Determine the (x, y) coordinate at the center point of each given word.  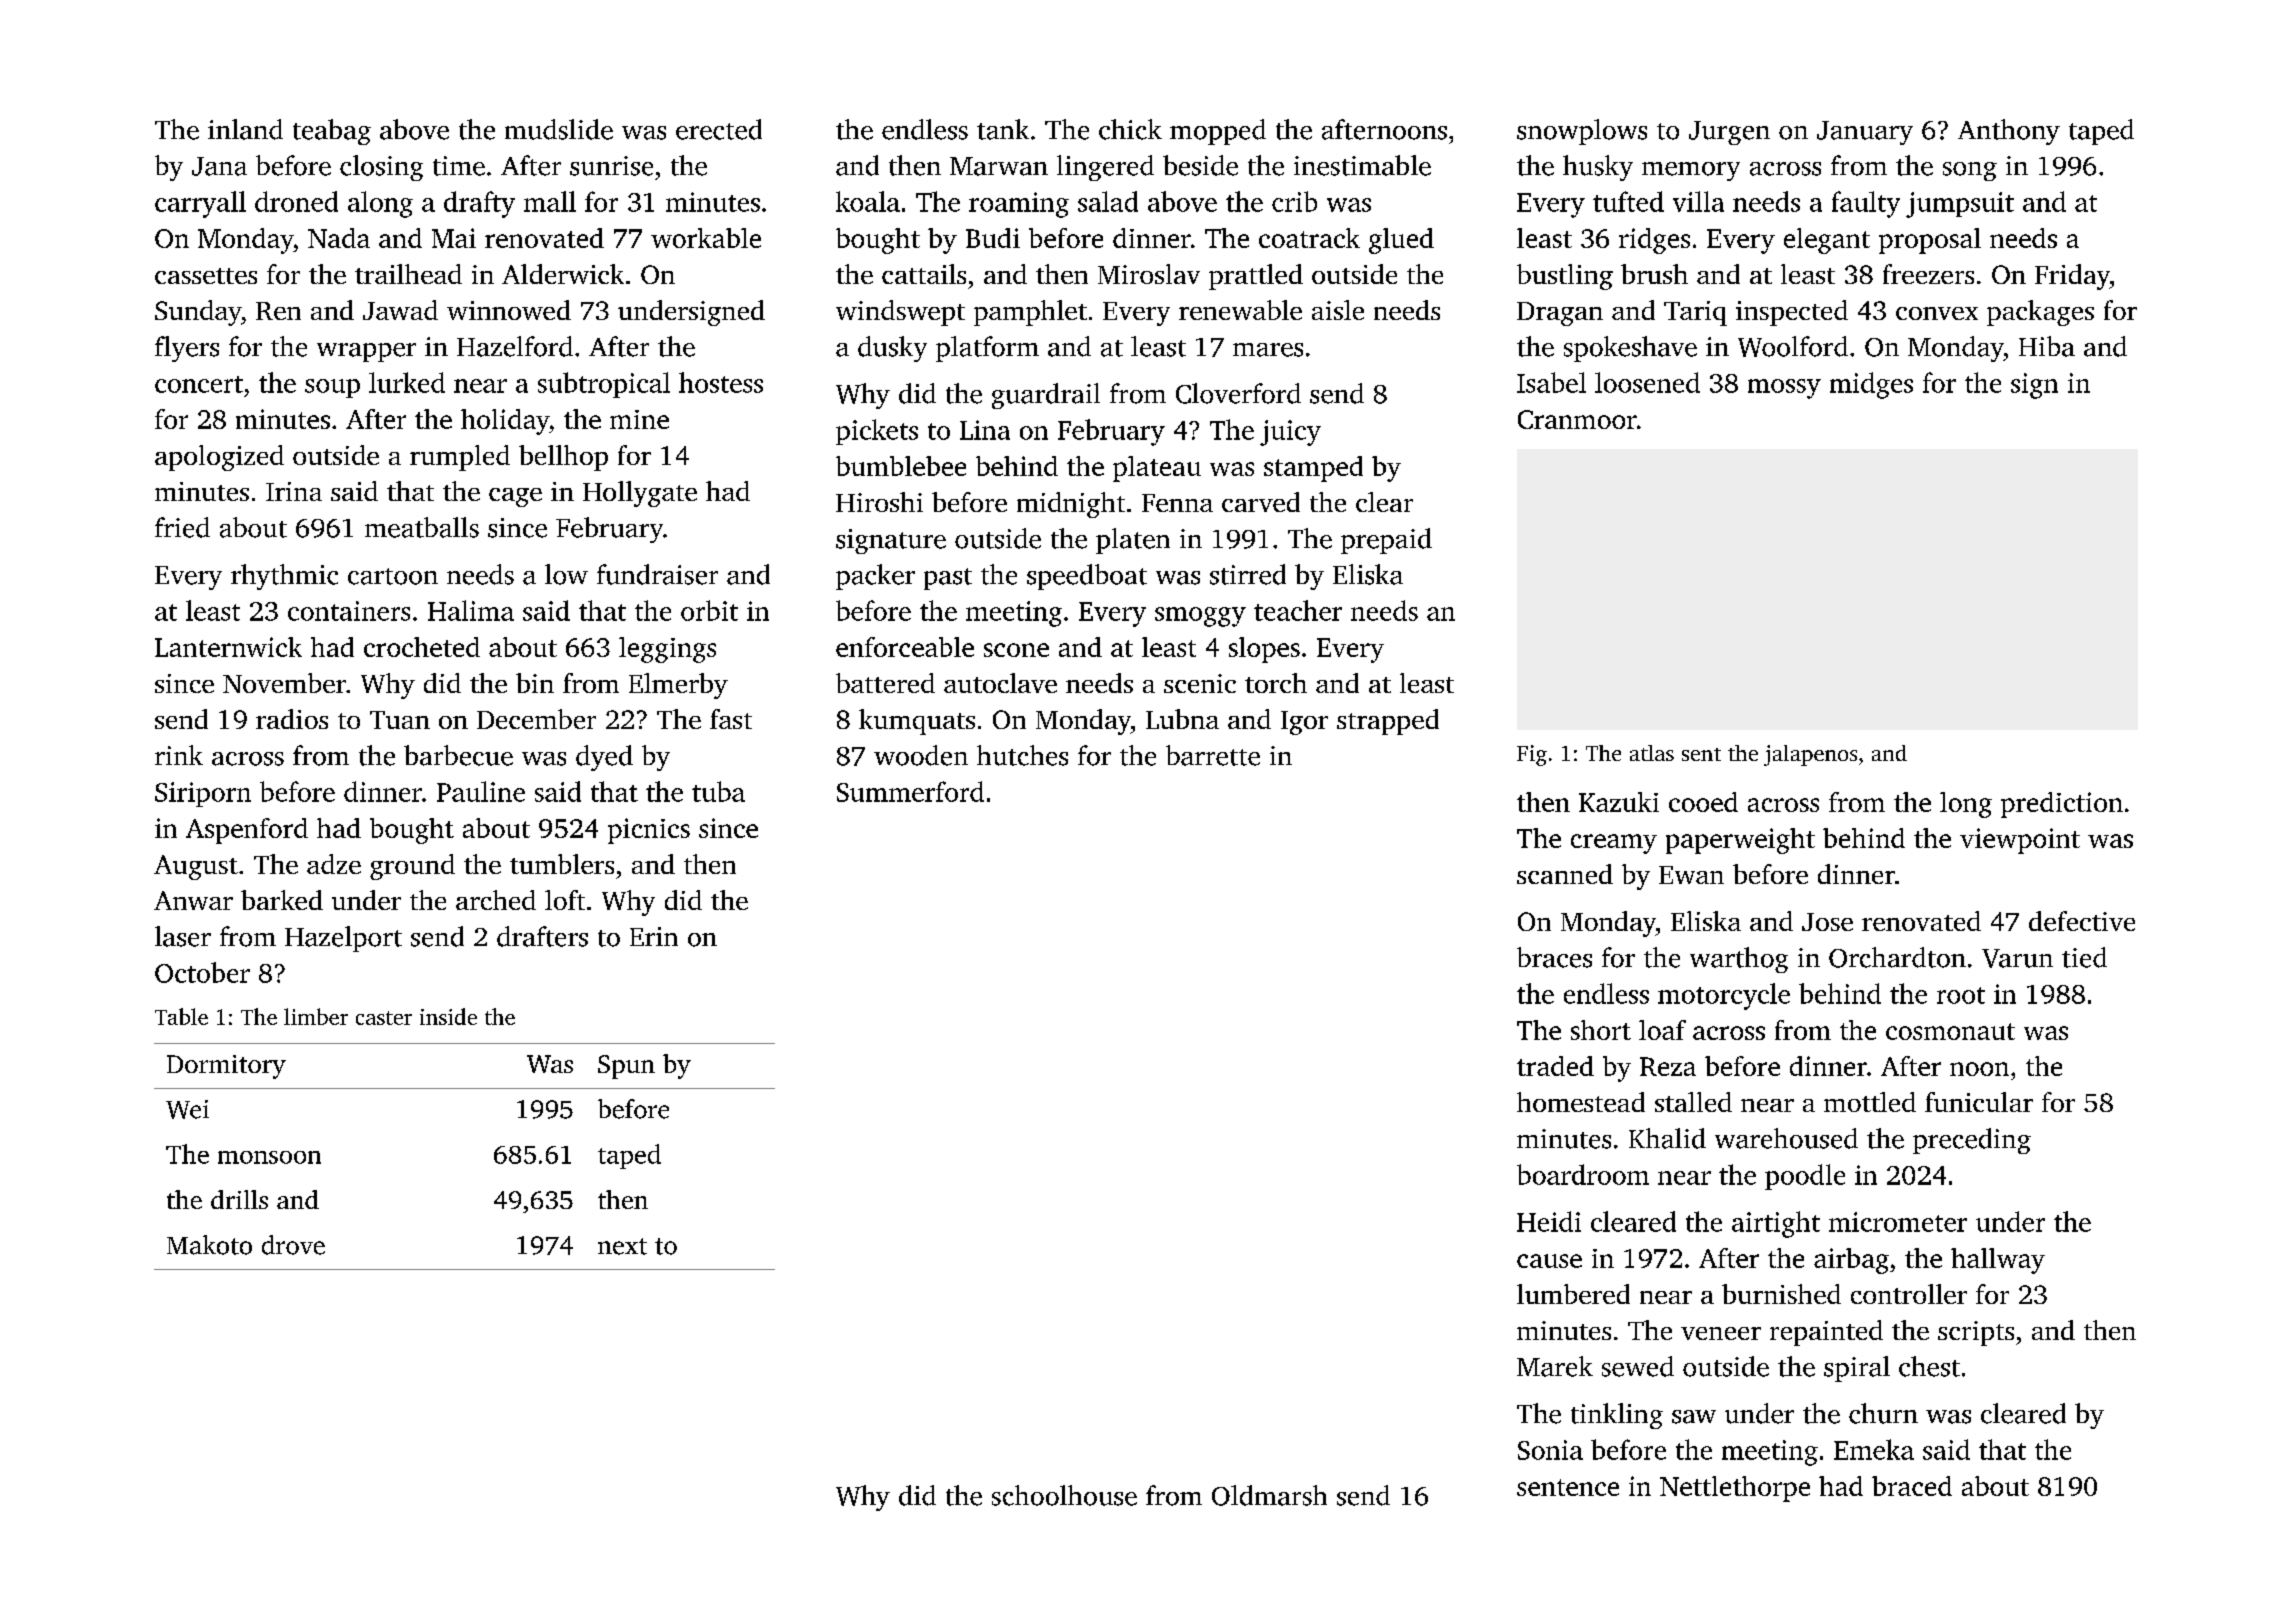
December (536, 719)
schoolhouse (1064, 1495)
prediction (2062, 805)
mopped (1218, 132)
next (622, 1246)
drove (293, 1245)
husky (1598, 168)
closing (381, 168)
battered (885, 683)
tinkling (1617, 1416)
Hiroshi (879, 502)
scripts (1976, 1333)
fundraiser (657, 574)
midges (1871, 385)
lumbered (1573, 1294)
